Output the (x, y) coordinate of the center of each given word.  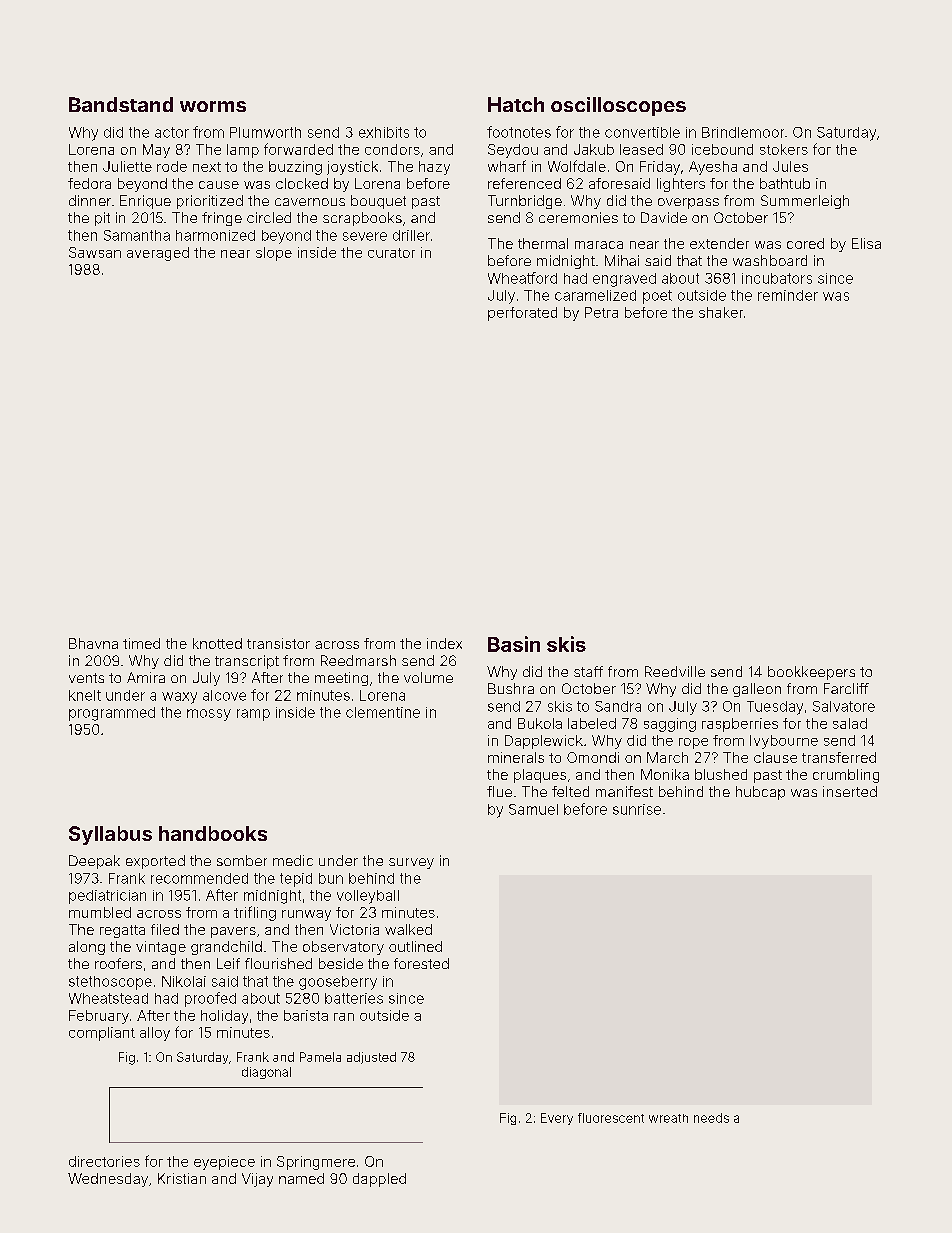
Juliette (127, 166)
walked (408, 929)
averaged (158, 254)
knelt (85, 695)
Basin (514, 644)
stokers (784, 149)
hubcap (760, 793)
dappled (379, 1180)
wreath (668, 1118)
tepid (296, 880)
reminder (788, 295)
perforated (522, 314)
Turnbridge (525, 202)
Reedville (675, 671)
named (301, 1178)
